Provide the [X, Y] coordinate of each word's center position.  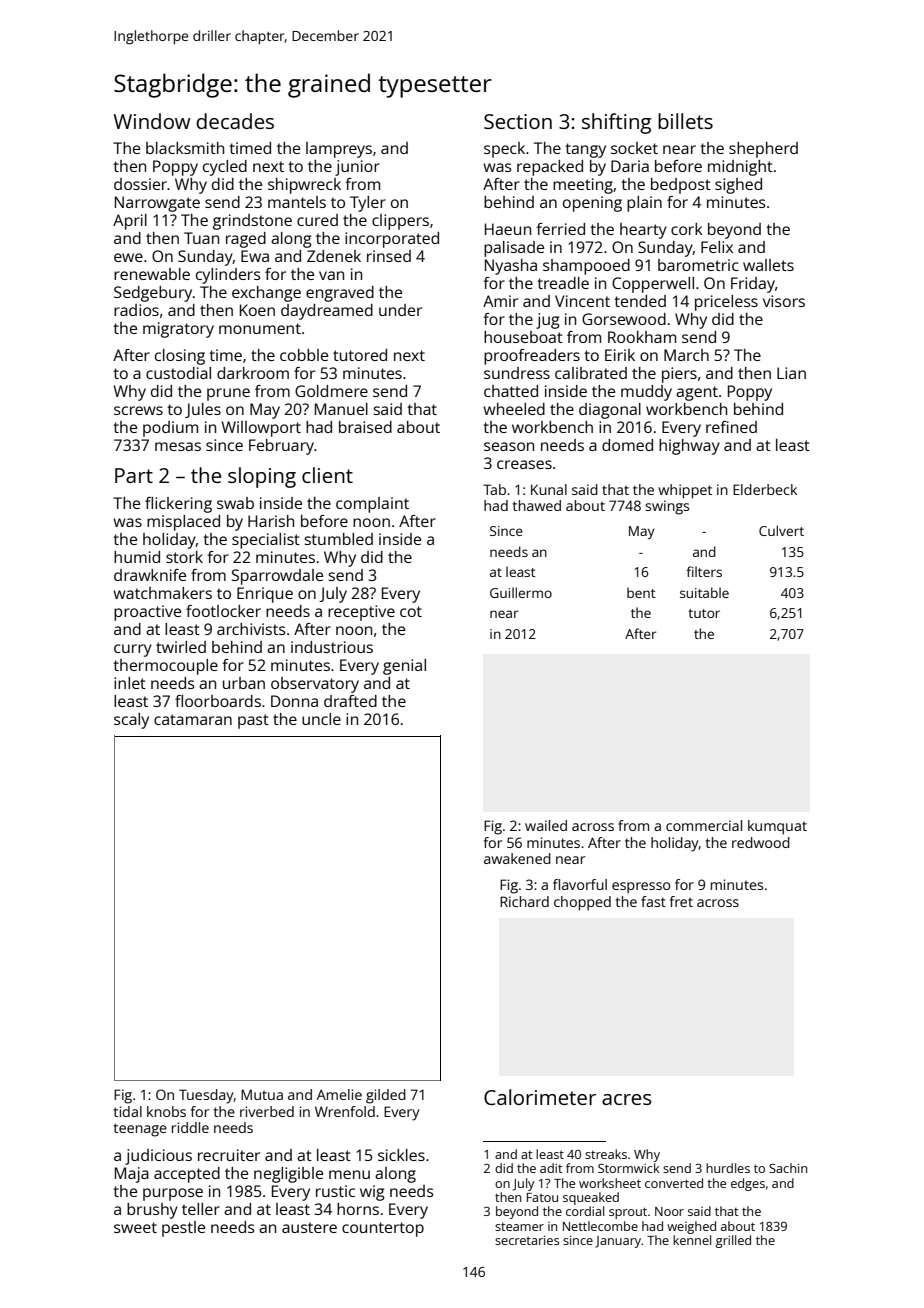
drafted [350, 701]
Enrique [265, 595]
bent [641, 592]
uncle [321, 719]
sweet [135, 1227]
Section [518, 121]
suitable [704, 592]
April [130, 222]
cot [411, 611]
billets [685, 121]
